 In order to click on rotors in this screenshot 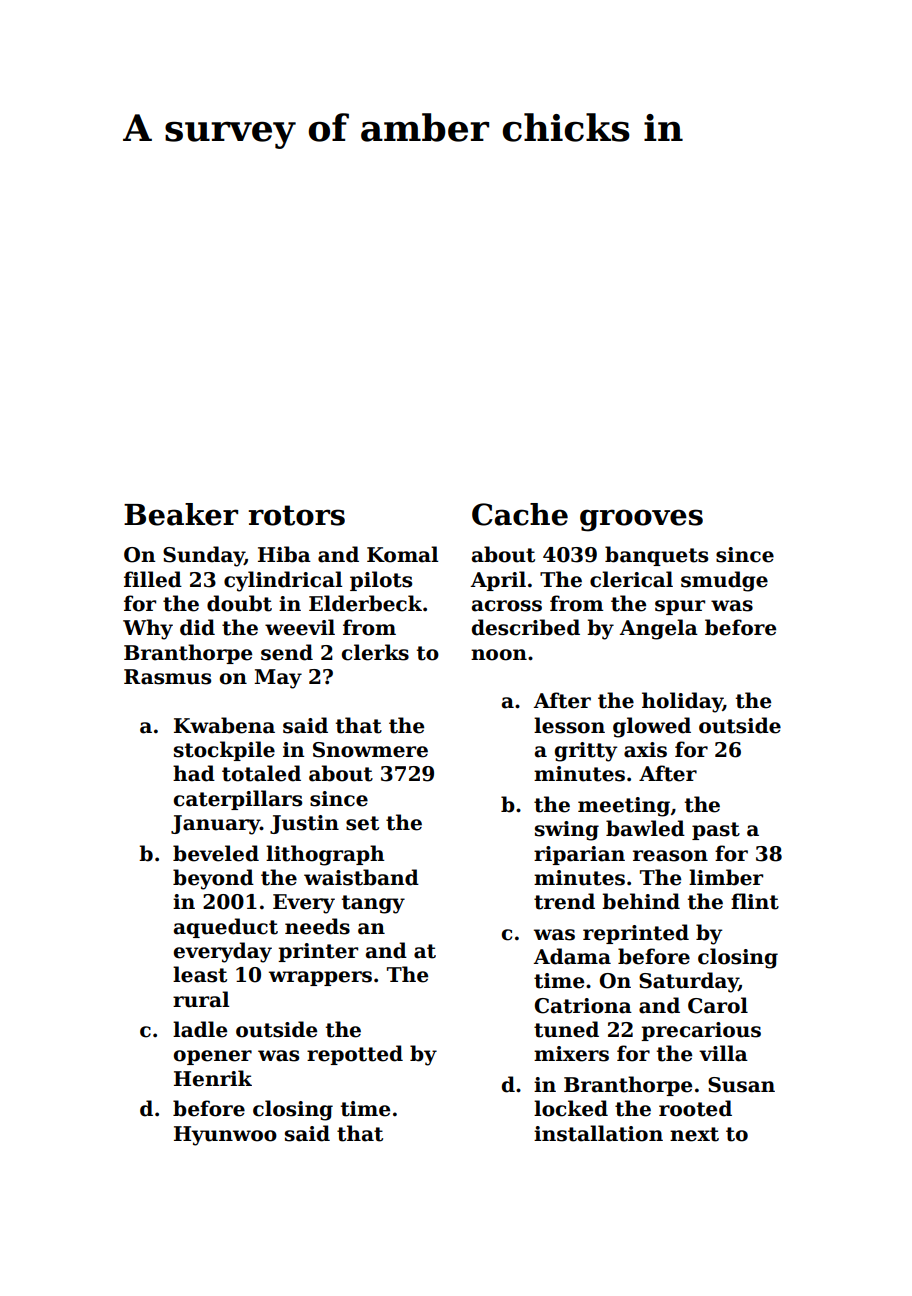, I will do `click(297, 515)`.
